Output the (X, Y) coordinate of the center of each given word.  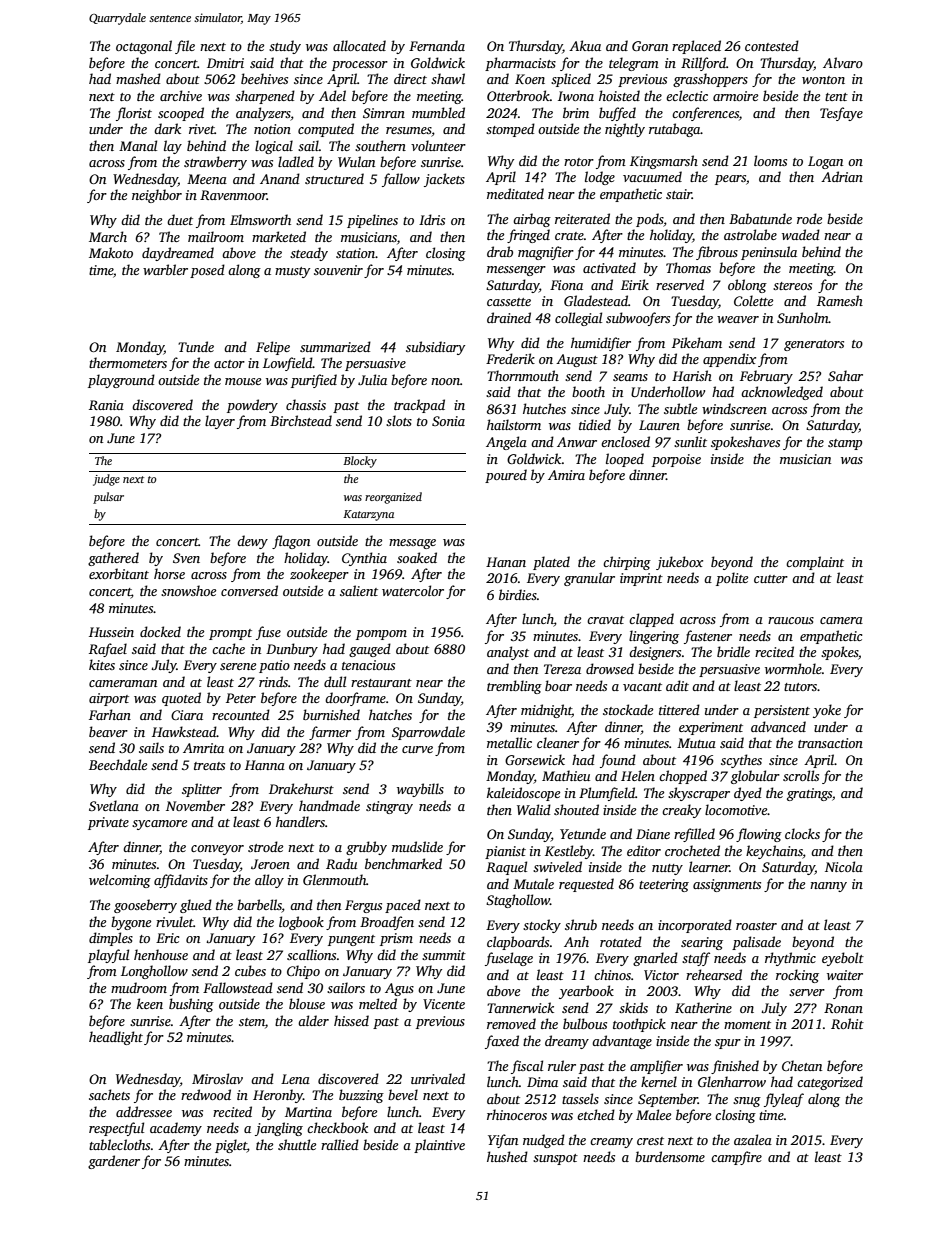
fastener (708, 637)
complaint (815, 563)
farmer (330, 733)
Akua (585, 45)
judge (106, 480)
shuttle (297, 1144)
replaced (696, 47)
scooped (181, 114)
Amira (566, 475)
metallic (509, 742)
